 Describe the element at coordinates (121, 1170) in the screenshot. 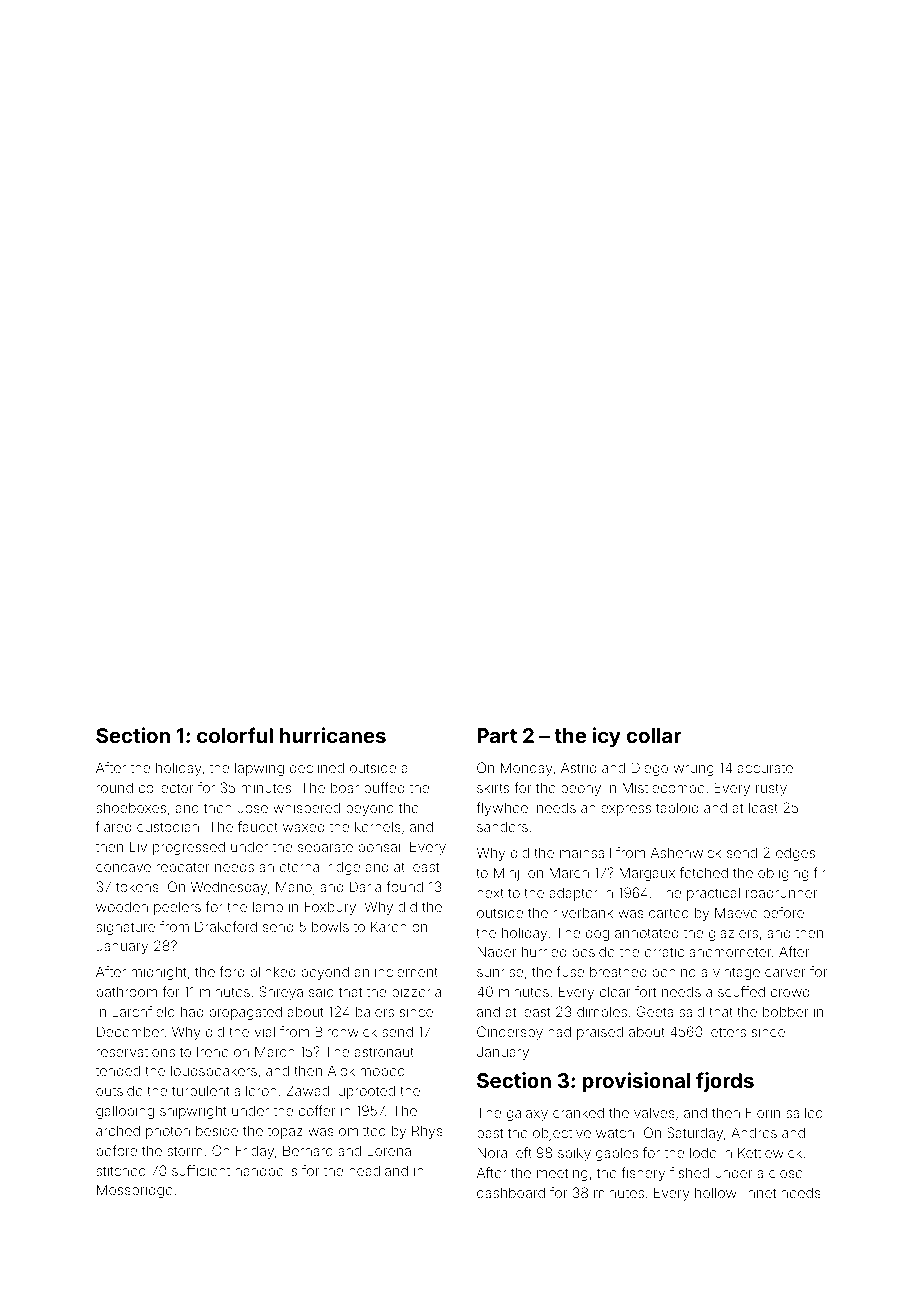

I see `stitched` at that location.
